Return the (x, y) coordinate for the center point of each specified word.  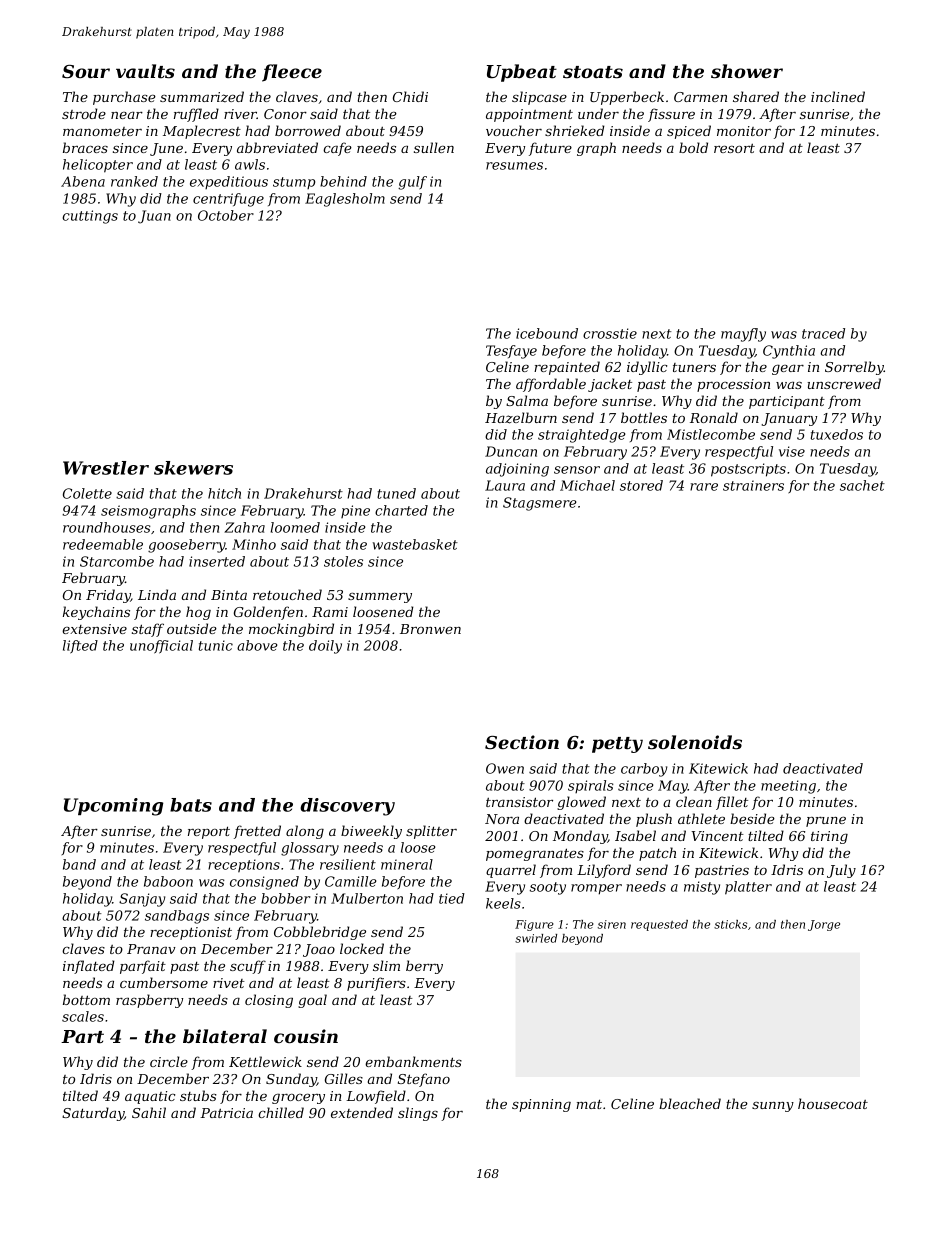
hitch (224, 493)
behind (343, 181)
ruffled (196, 115)
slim (386, 965)
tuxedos (837, 434)
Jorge (824, 925)
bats (191, 805)
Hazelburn (521, 418)
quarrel (511, 871)
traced (823, 333)
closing (269, 1001)
